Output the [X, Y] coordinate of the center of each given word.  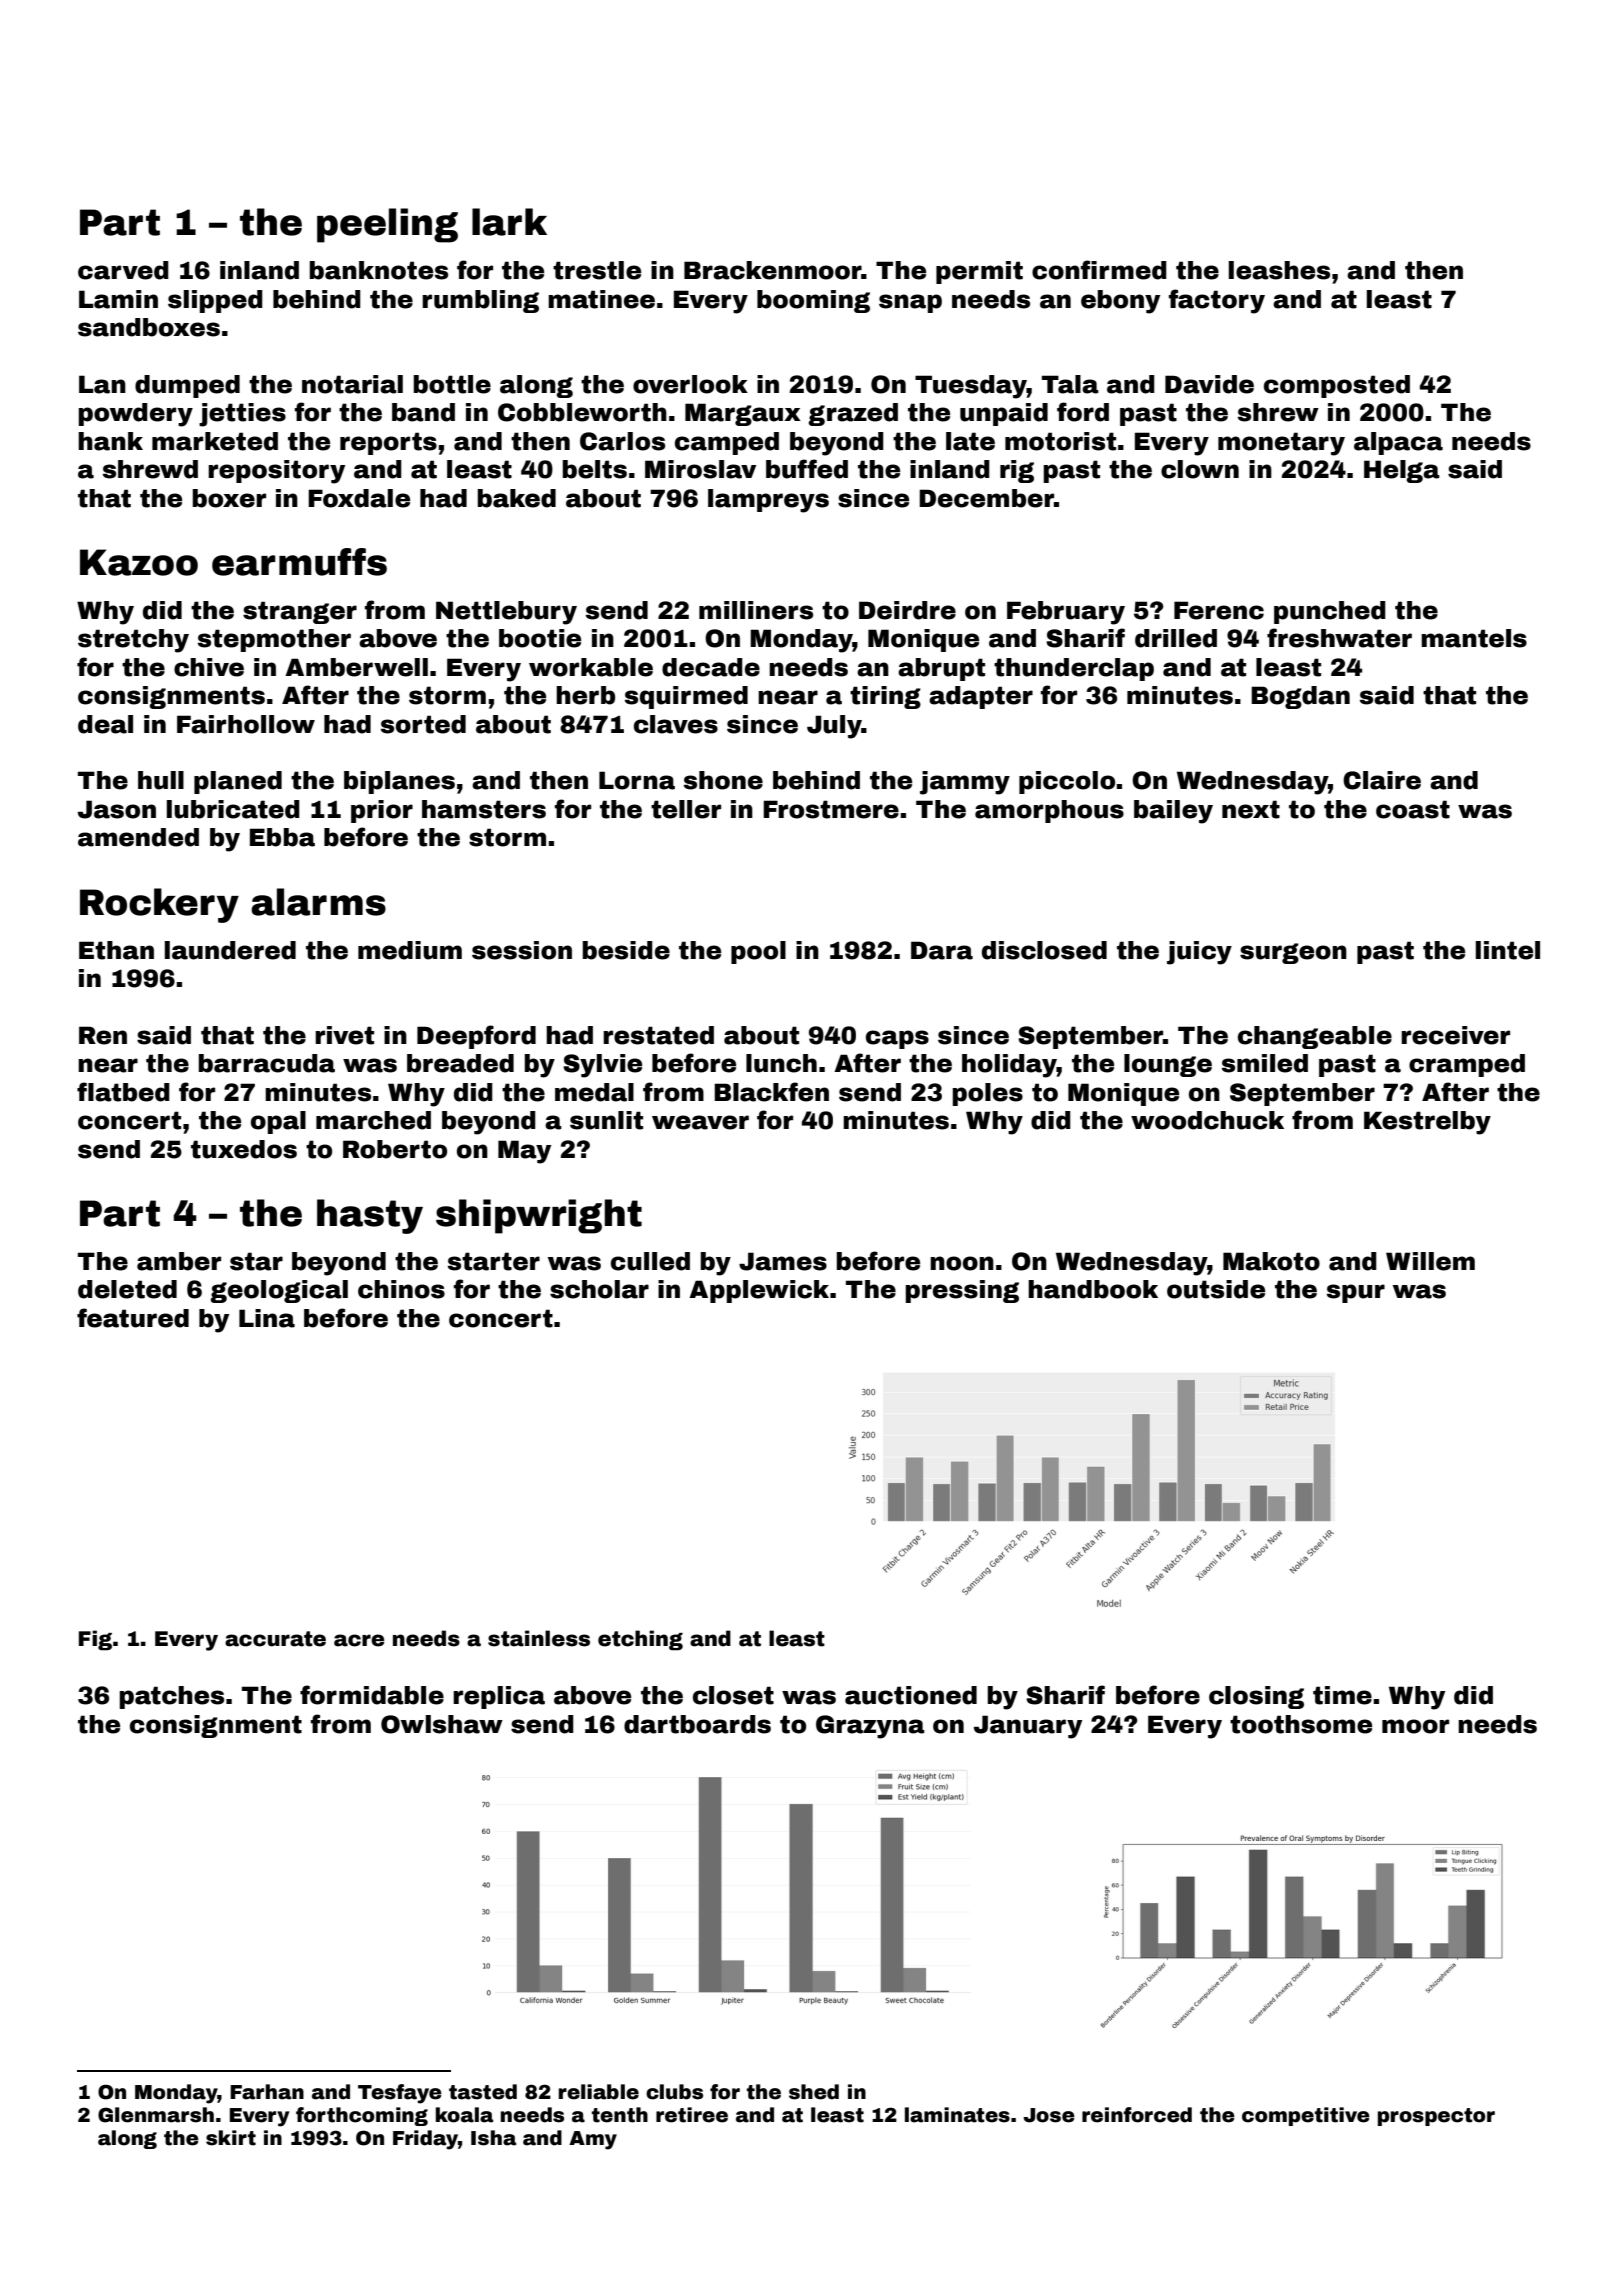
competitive [1306, 2116]
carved [123, 270]
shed [814, 2092]
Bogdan [1300, 697]
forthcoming [362, 2116]
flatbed [123, 1092]
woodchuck [1207, 1120]
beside [626, 950]
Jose [1049, 2115]
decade [711, 667]
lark [509, 222]
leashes [1279, 270]
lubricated [233, 809]
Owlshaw [442, 1724]
